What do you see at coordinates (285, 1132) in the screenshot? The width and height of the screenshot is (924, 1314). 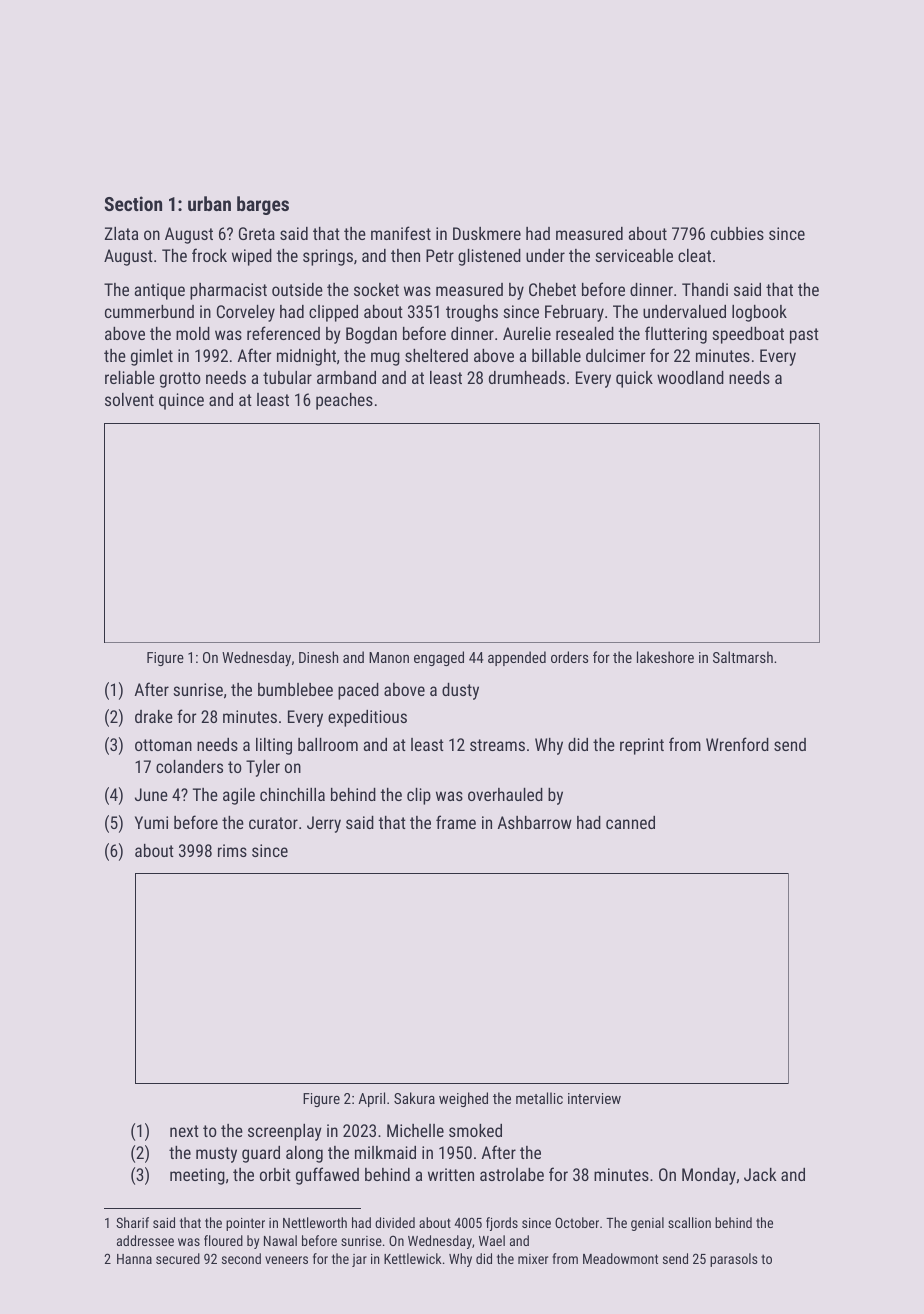 I see `screenplay` at bounding box center [285, 1132].
